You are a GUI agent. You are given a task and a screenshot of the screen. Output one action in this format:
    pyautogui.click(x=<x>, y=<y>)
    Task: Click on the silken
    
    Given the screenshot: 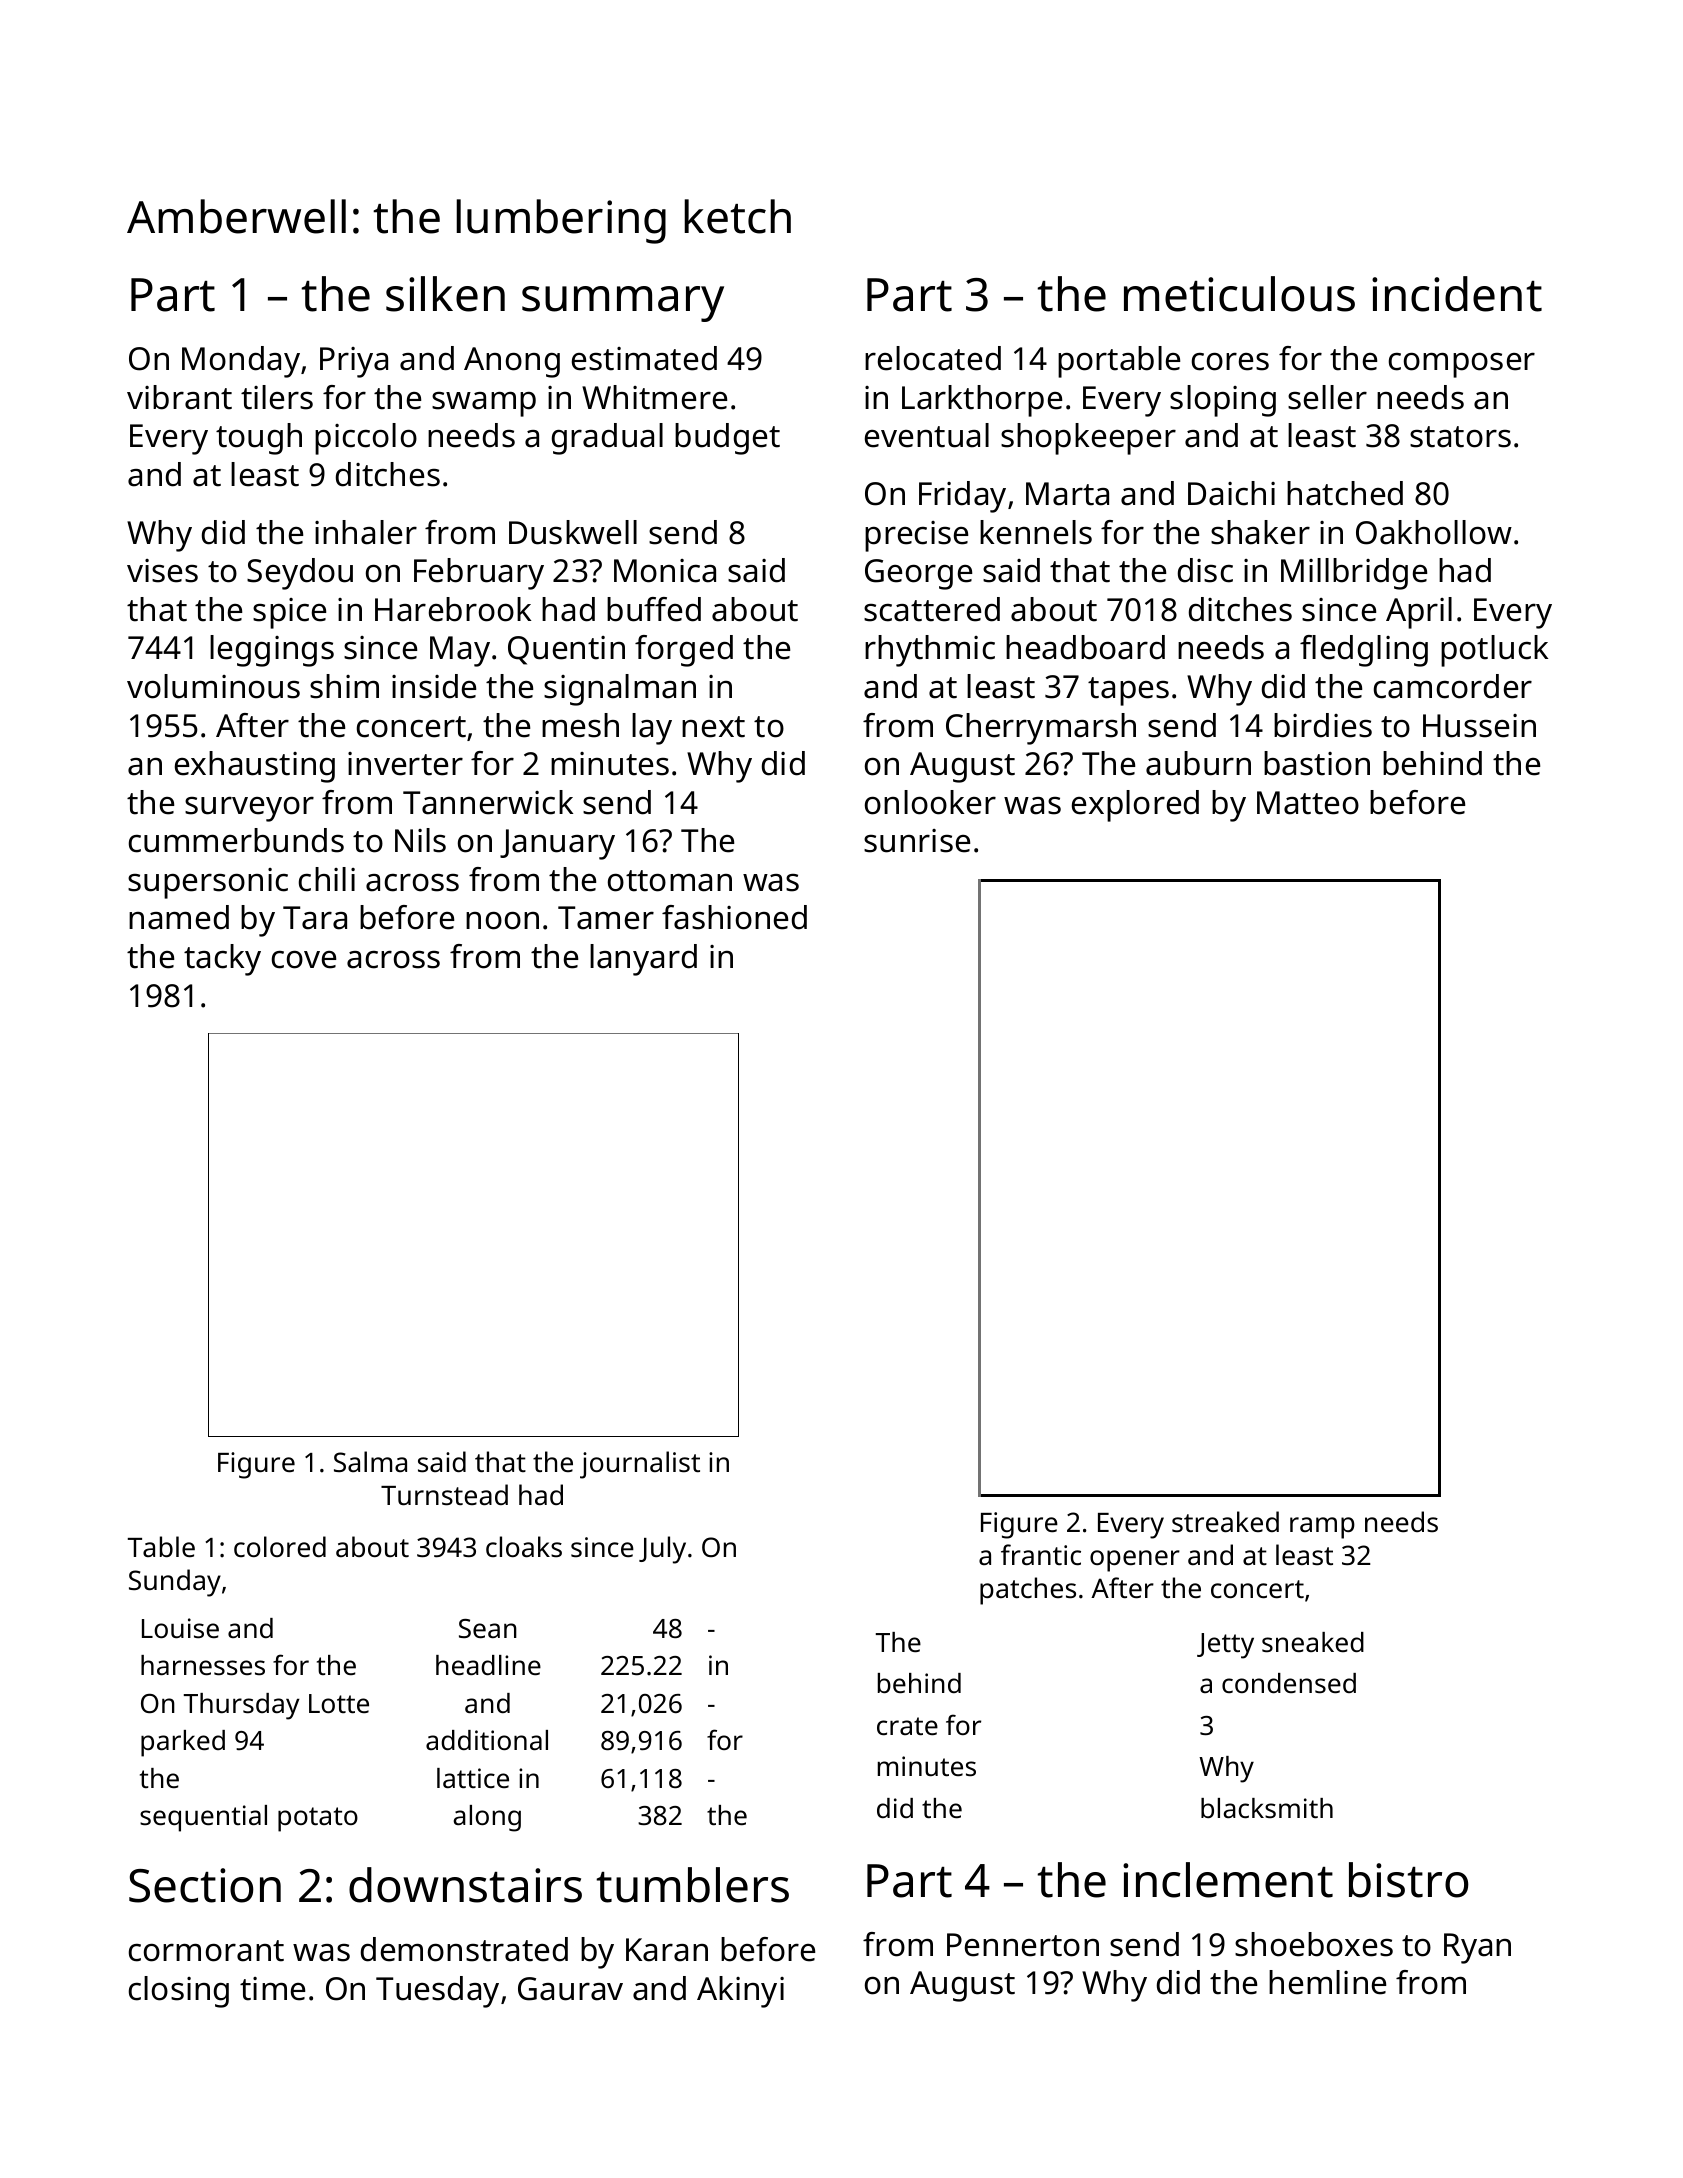 What is the action you would take?
    pyautogui.click(x=445, y=294)
